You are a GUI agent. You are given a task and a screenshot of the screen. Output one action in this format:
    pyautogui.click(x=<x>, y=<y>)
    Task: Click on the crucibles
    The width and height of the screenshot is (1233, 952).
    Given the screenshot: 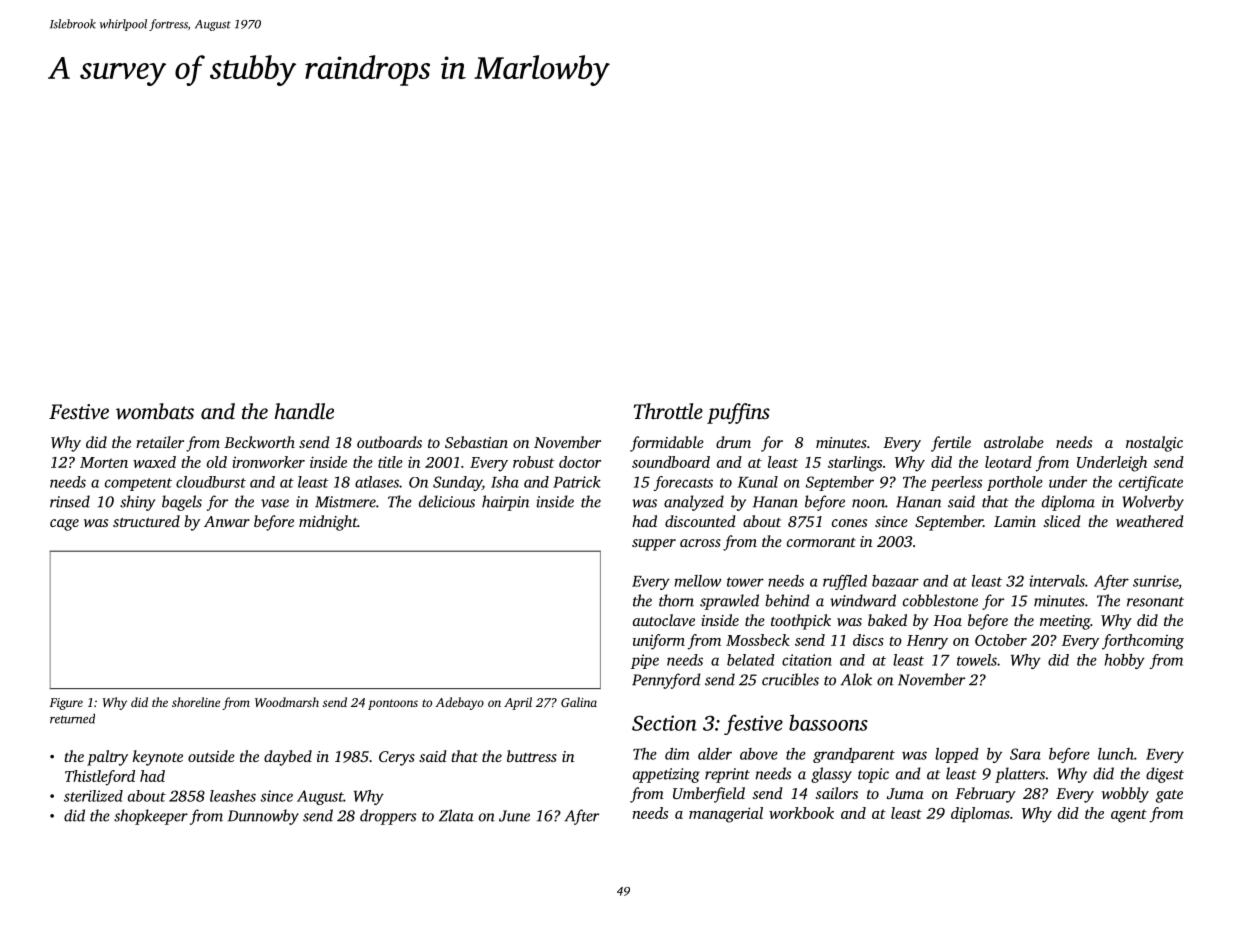 What is the action you would take?
    pyautogui.click(x=790, y=679)
